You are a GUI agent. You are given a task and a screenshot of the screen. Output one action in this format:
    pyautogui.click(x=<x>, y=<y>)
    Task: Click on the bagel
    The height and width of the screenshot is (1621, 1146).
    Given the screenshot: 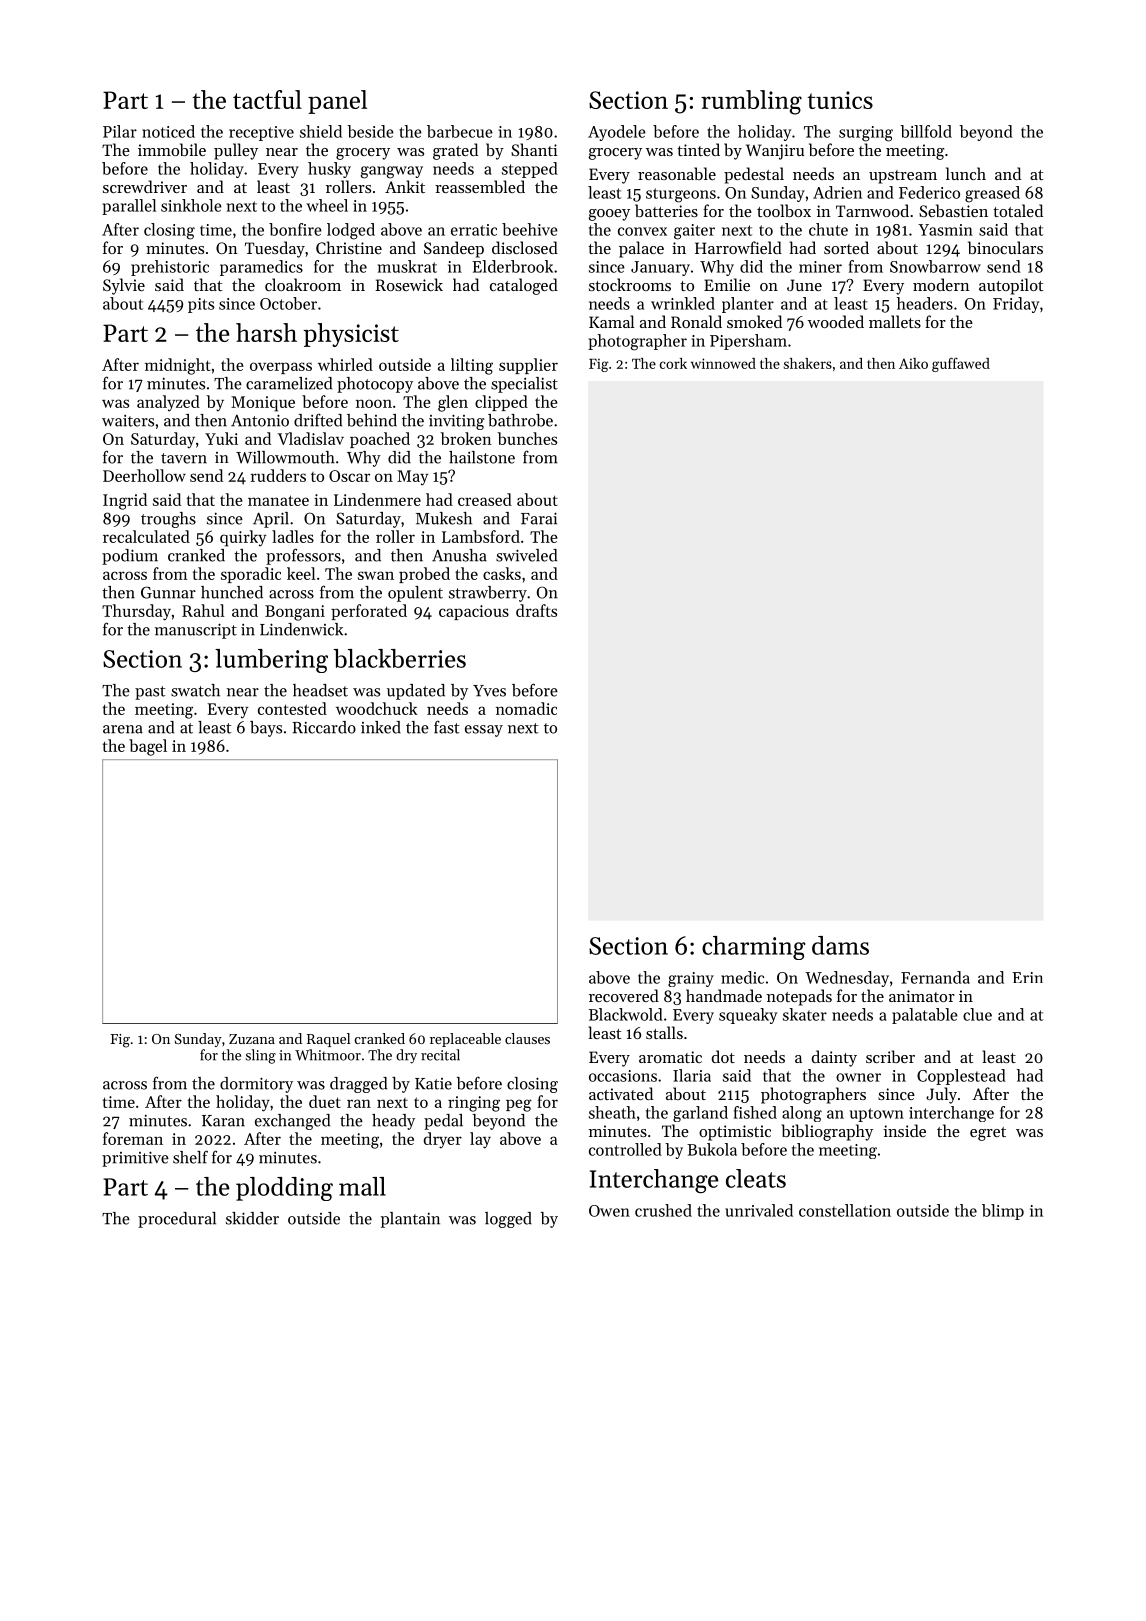 What is the action you would take?
    pyautogui.click(x=148, y=747)
